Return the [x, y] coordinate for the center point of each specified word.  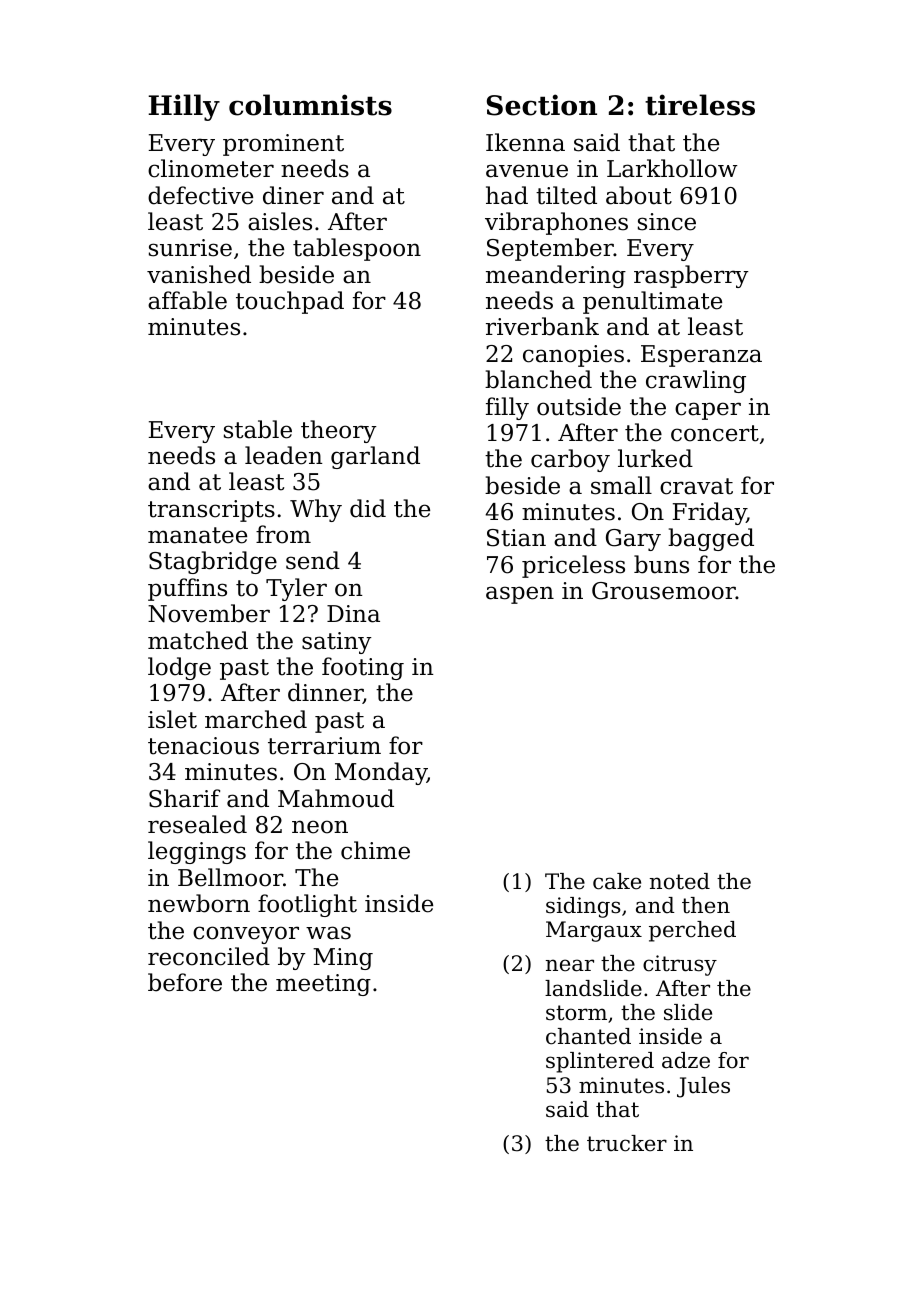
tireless [700, 105]
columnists [310, 105]
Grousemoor [664, 591]
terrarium [324, 746]
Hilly [184, 107]
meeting [323, 985]
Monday [381, 773]
